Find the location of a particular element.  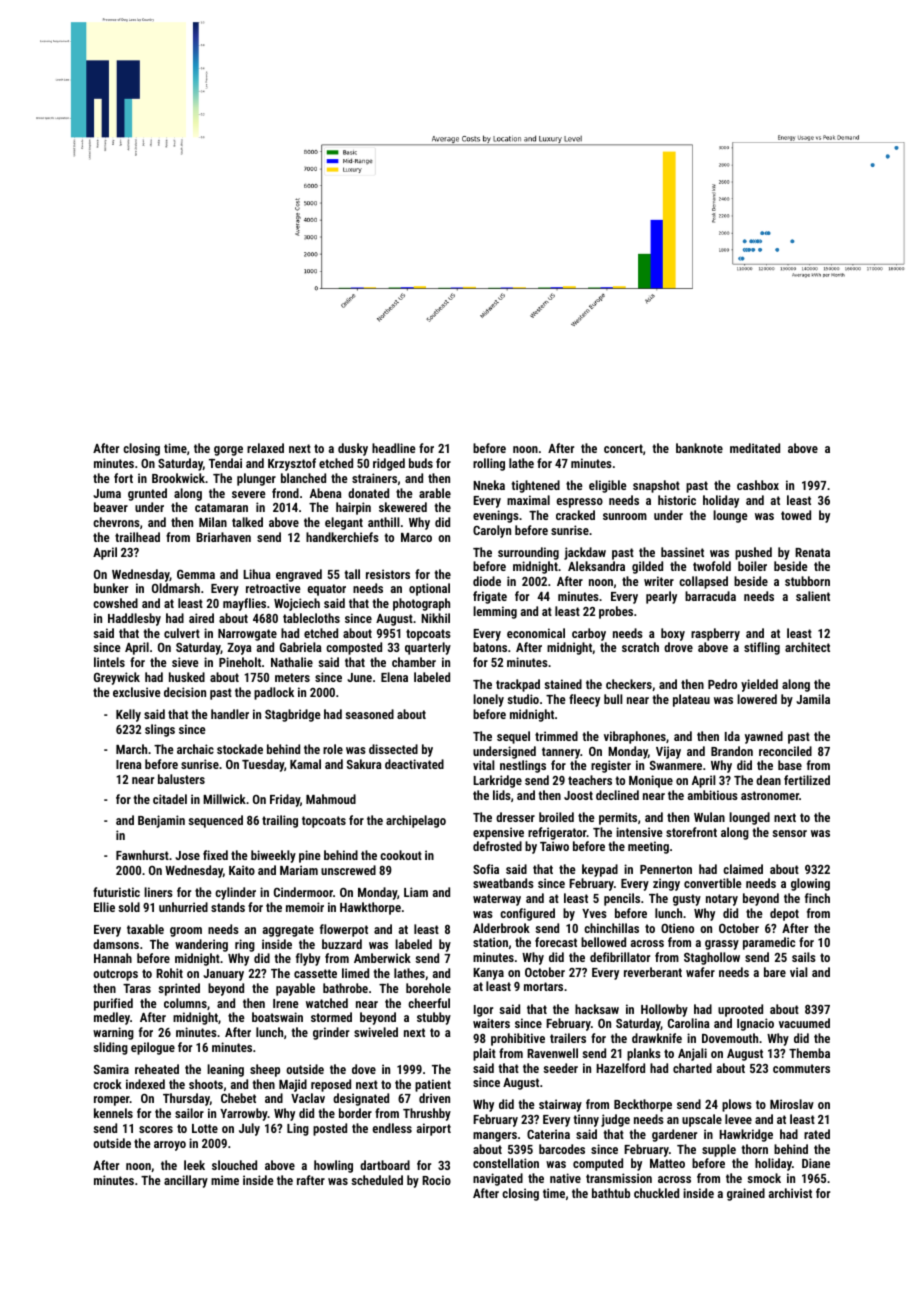

base is located at coordinates (790, 765).
